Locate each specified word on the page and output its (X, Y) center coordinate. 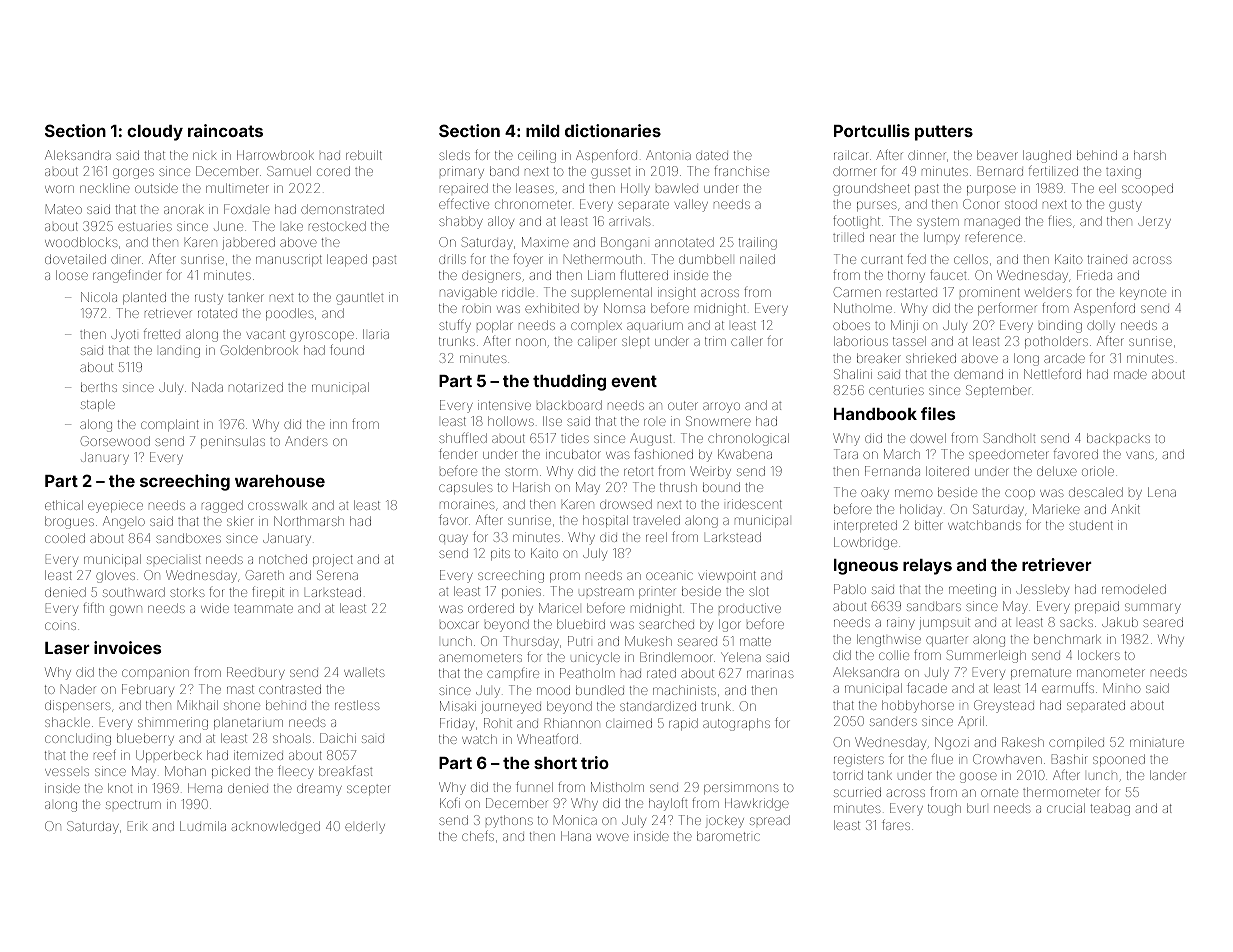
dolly (1101, 326)
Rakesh (1023, 742)
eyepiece (115, 506)
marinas (770, 674)
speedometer (1009, 455)
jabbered (248, 243)
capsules (466, 488)
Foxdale (247, 209)
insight (677, 293)
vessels (67, 772)
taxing (1123, 172)
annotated (684, 242)
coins (60, 626)
